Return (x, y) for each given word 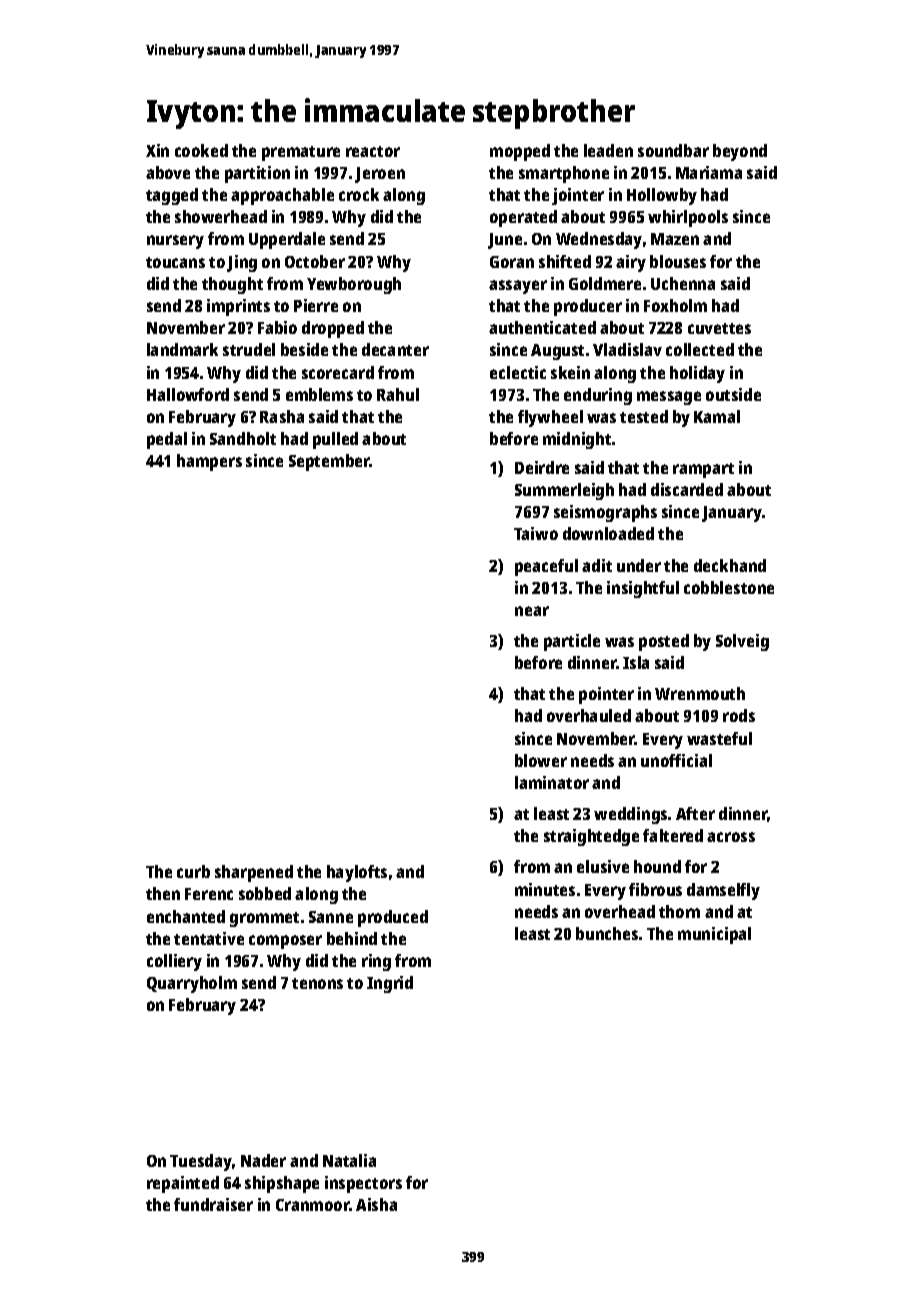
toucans (175, 262)
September (329, 462)
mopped (520, 152)
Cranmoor (313, 1205)
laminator (552, 782)
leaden (608, 150)
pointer (606, 695)
